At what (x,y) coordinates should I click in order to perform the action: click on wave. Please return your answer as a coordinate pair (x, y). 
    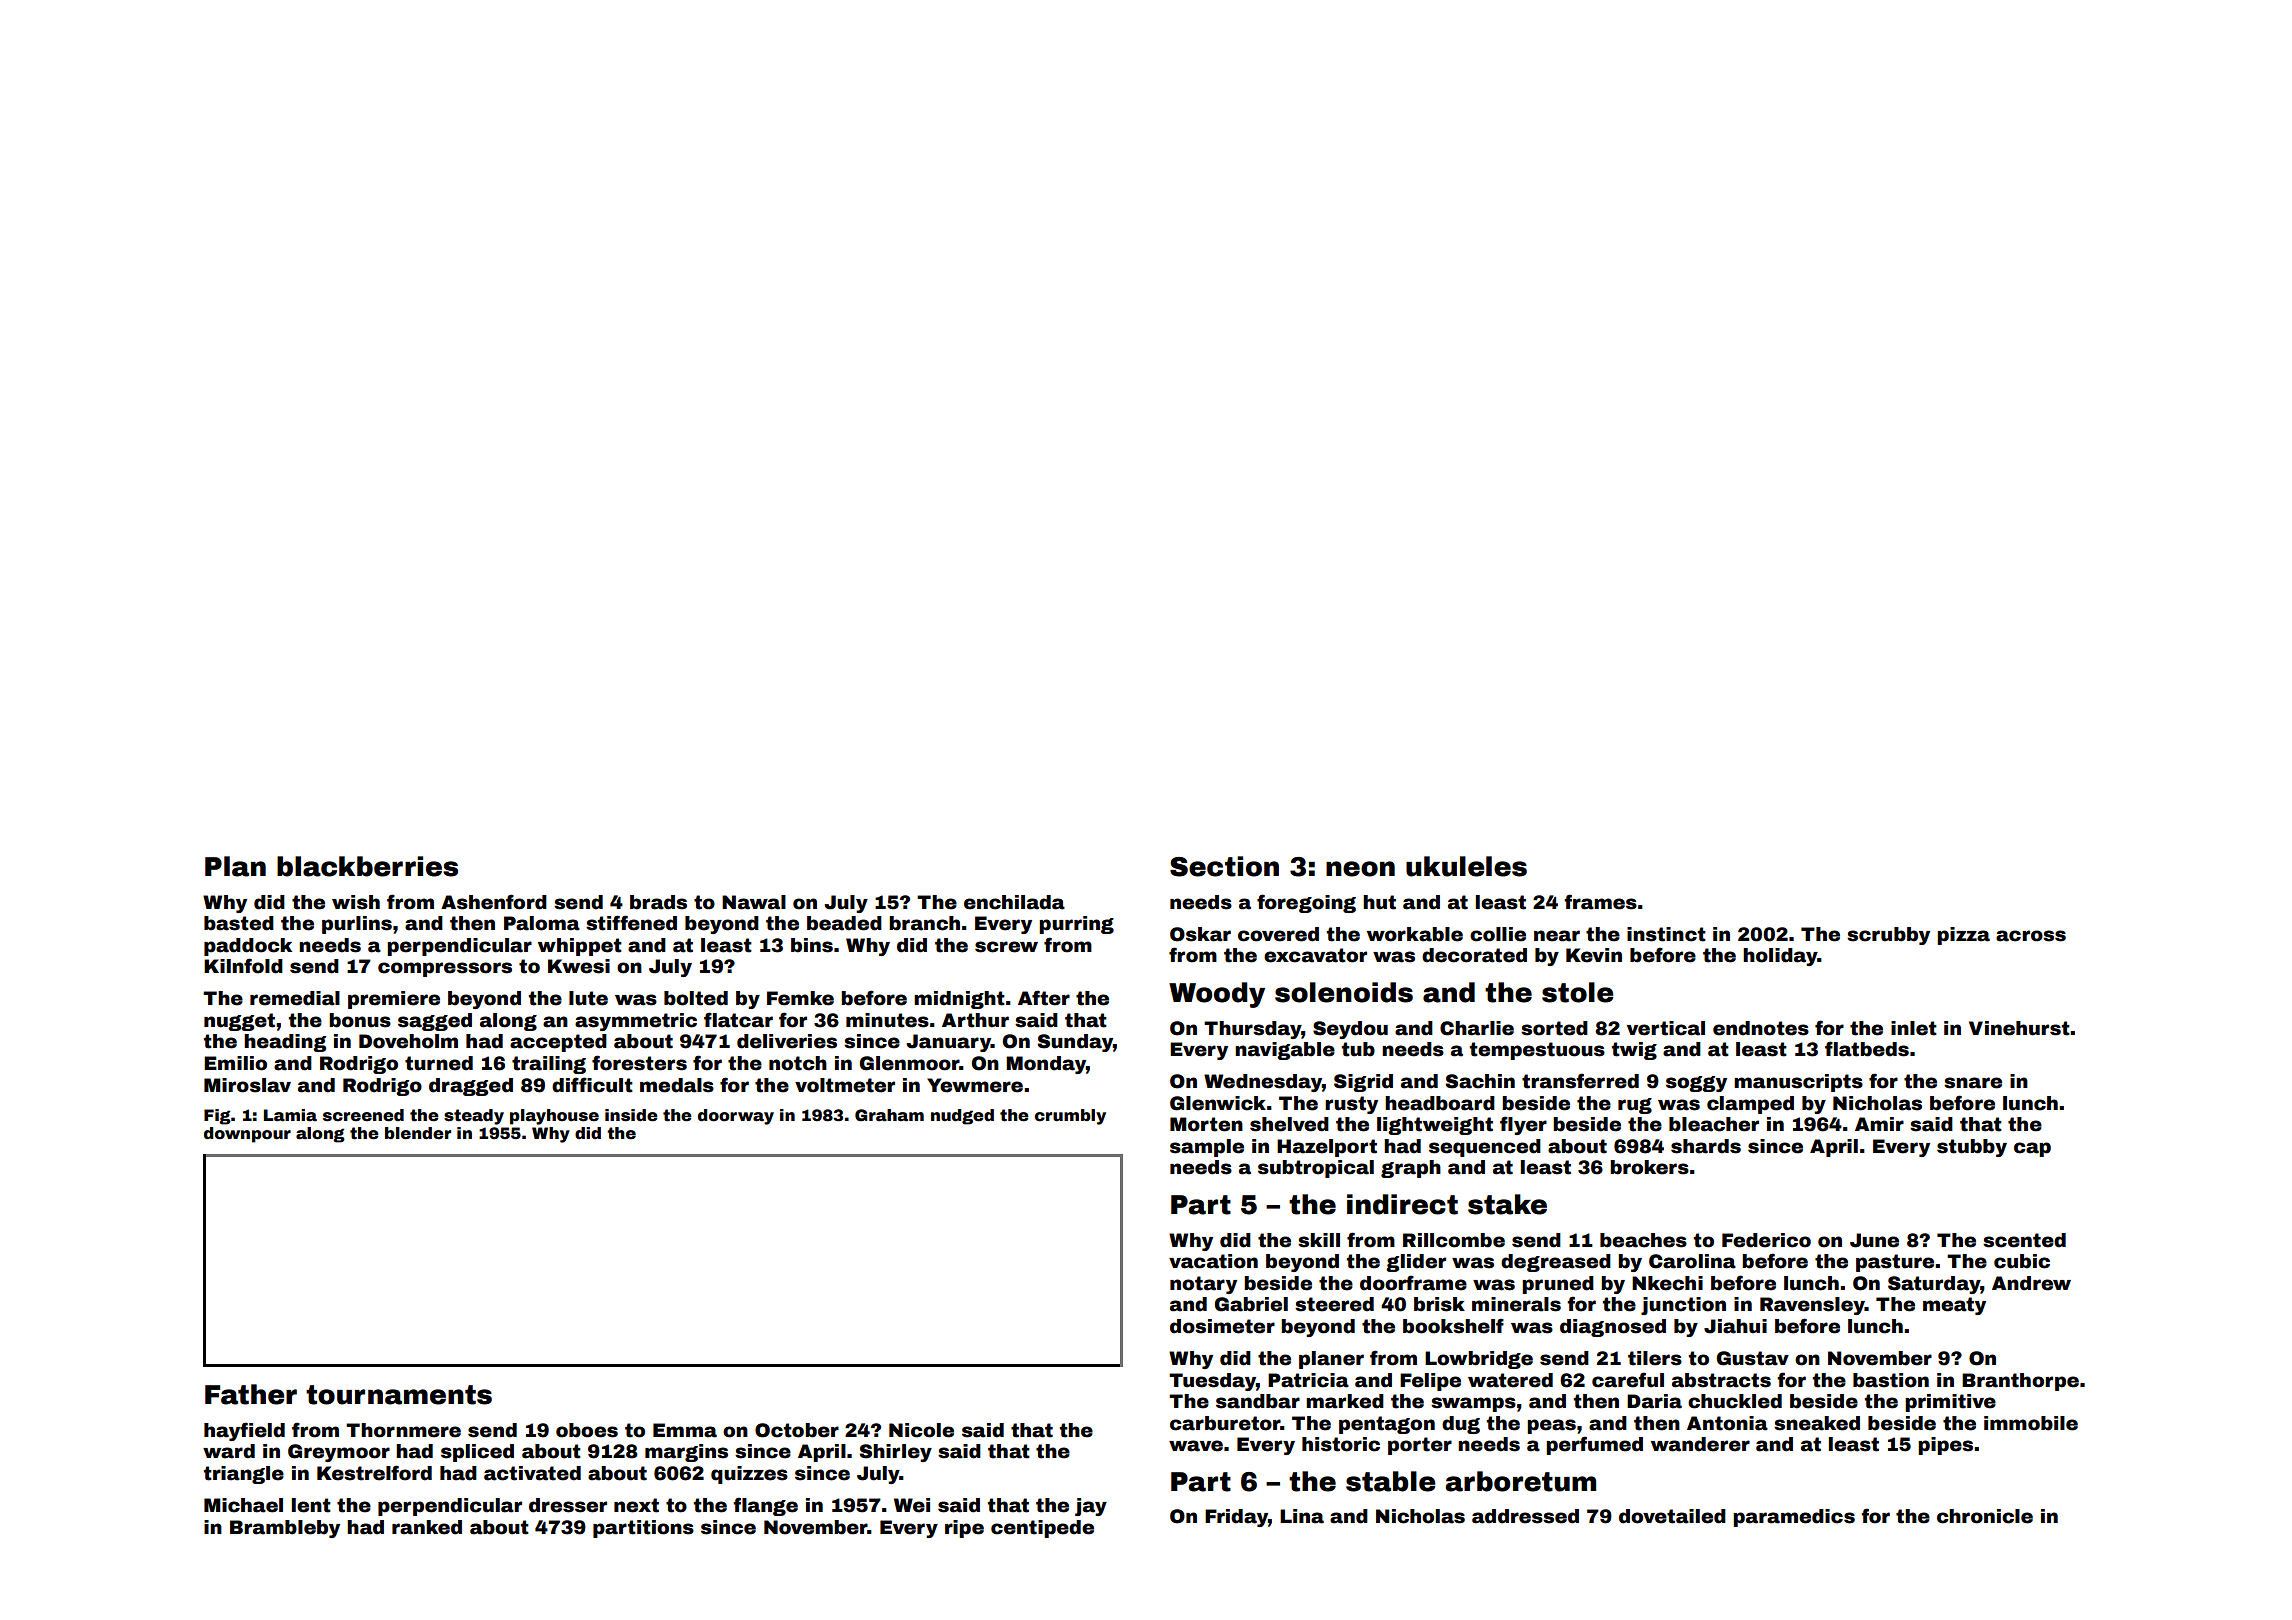
    Looking at the image, I should click on (1196, 1446).
